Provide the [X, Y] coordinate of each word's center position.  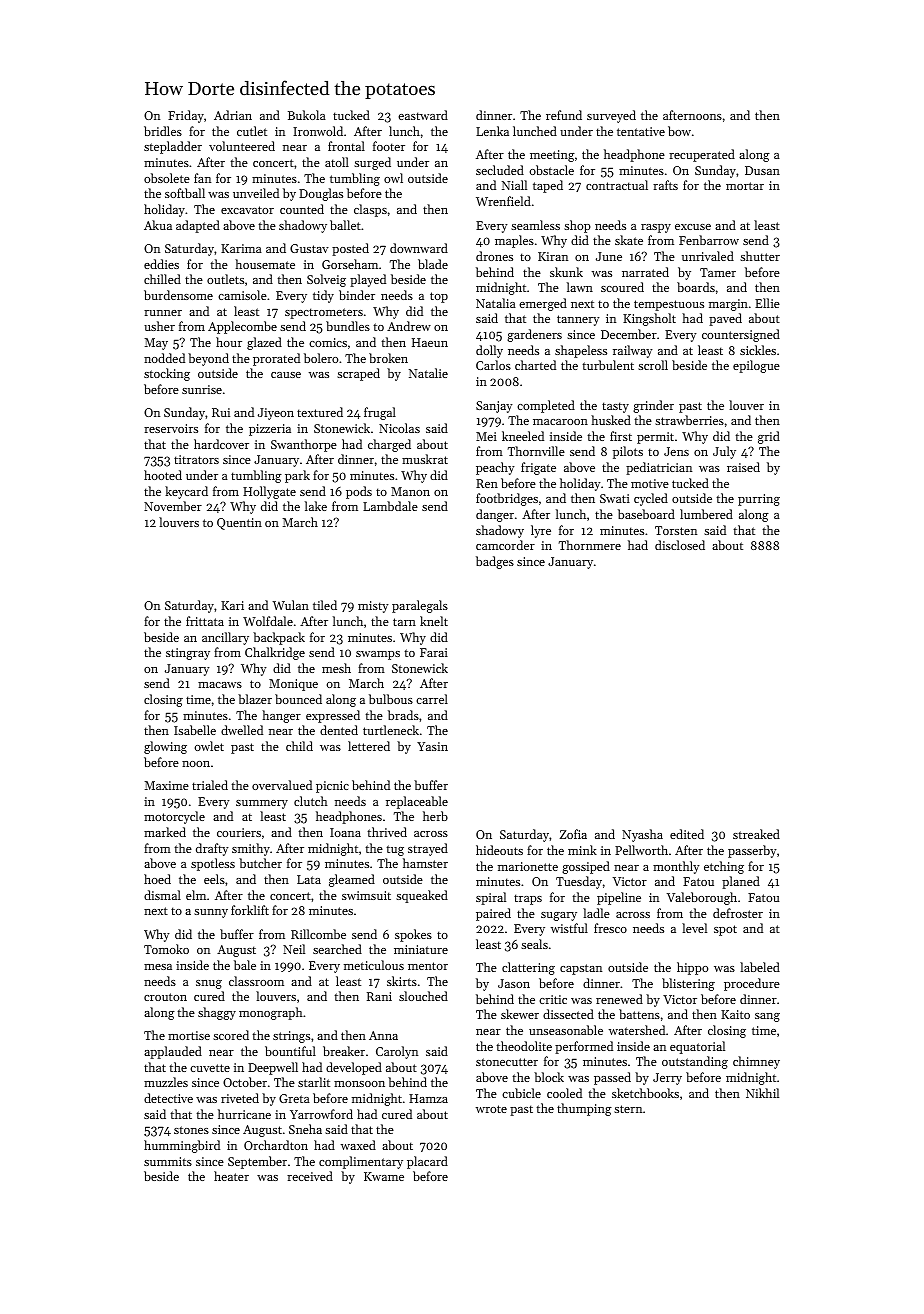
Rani [379, 996]
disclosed [680, 545]
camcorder [505, 545]
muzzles [166, 1082]
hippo [692, 968]
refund [564, 115]
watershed [637, 1030]
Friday [186, 116]
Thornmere [590, 545]
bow [679, 131]
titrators [196, 459]
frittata [205, 621]
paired [493, 914]
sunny [211, 913]
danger [495, 515]
